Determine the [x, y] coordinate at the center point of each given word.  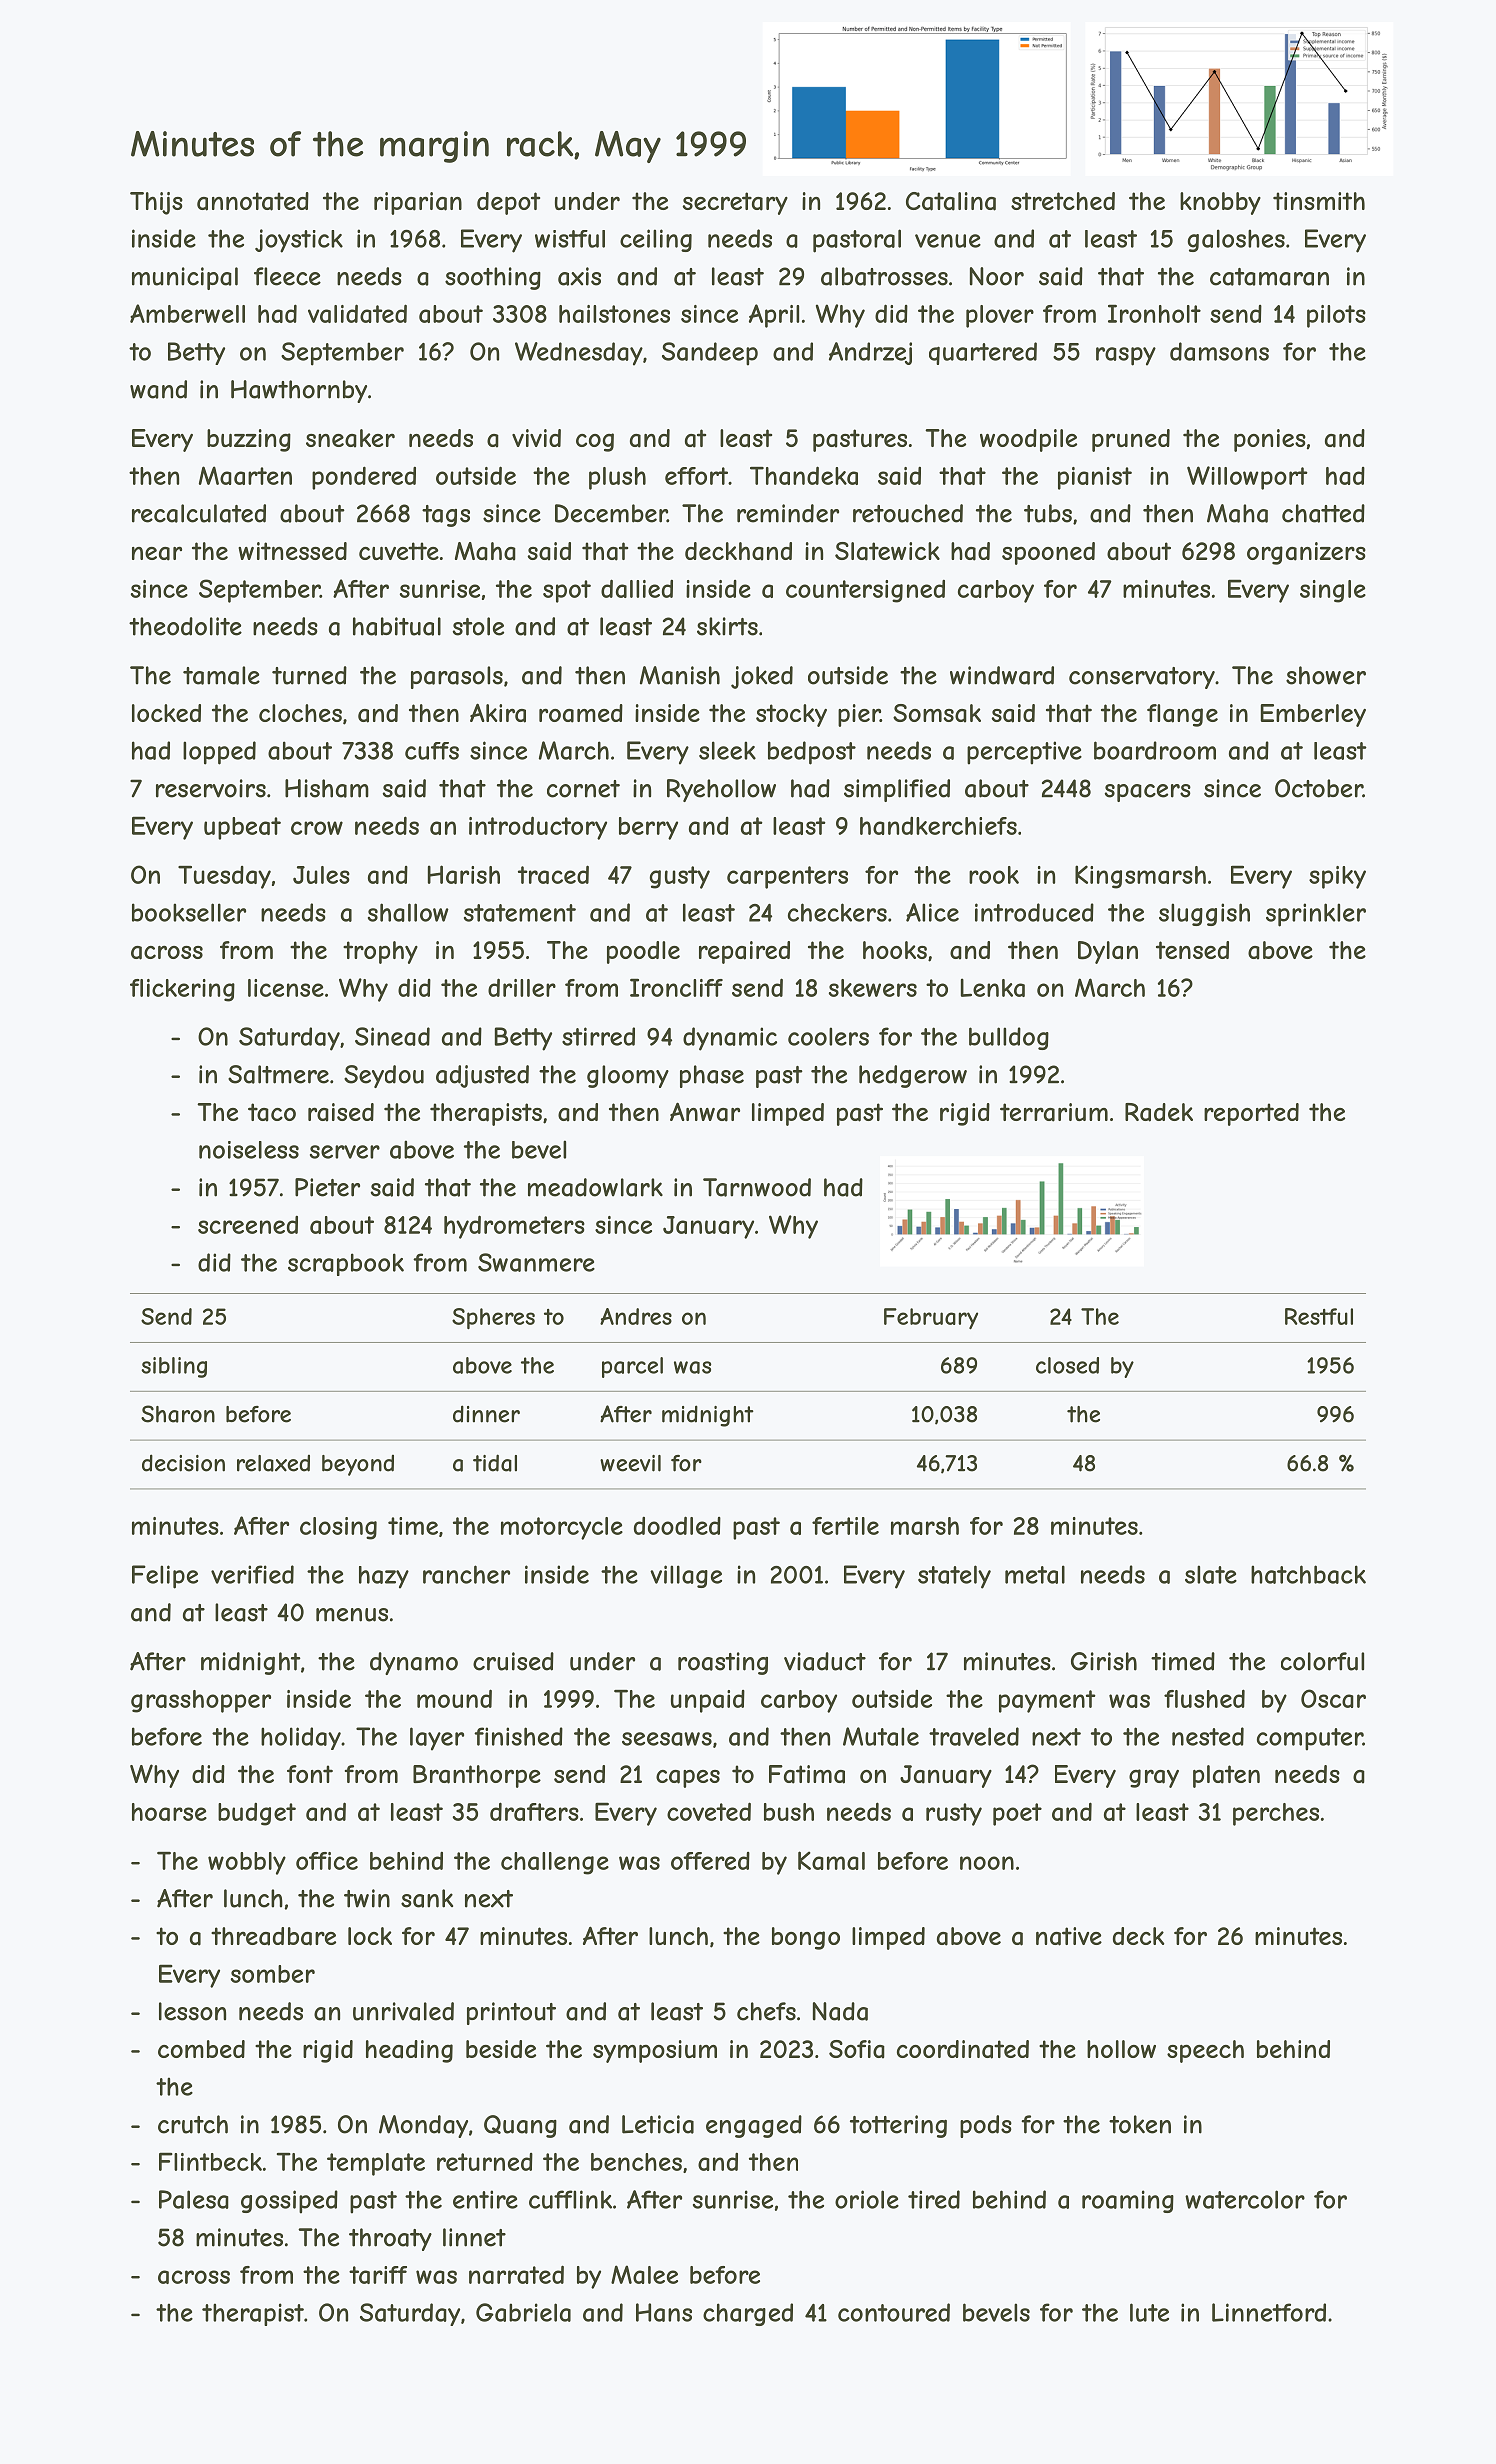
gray [1154, 1778]
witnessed [292, 551]
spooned [1048, 553]
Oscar [1333, 1698]
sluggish [1204, 914]
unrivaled [403, 2011]
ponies [1270, 440]
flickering [182, 990]
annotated [253, 201]
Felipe [165, 1577]
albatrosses [884, 276]
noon [987, 1863]
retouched [908, 513]
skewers [873, 988]
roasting [723, 1663]
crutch [193, 2124]
